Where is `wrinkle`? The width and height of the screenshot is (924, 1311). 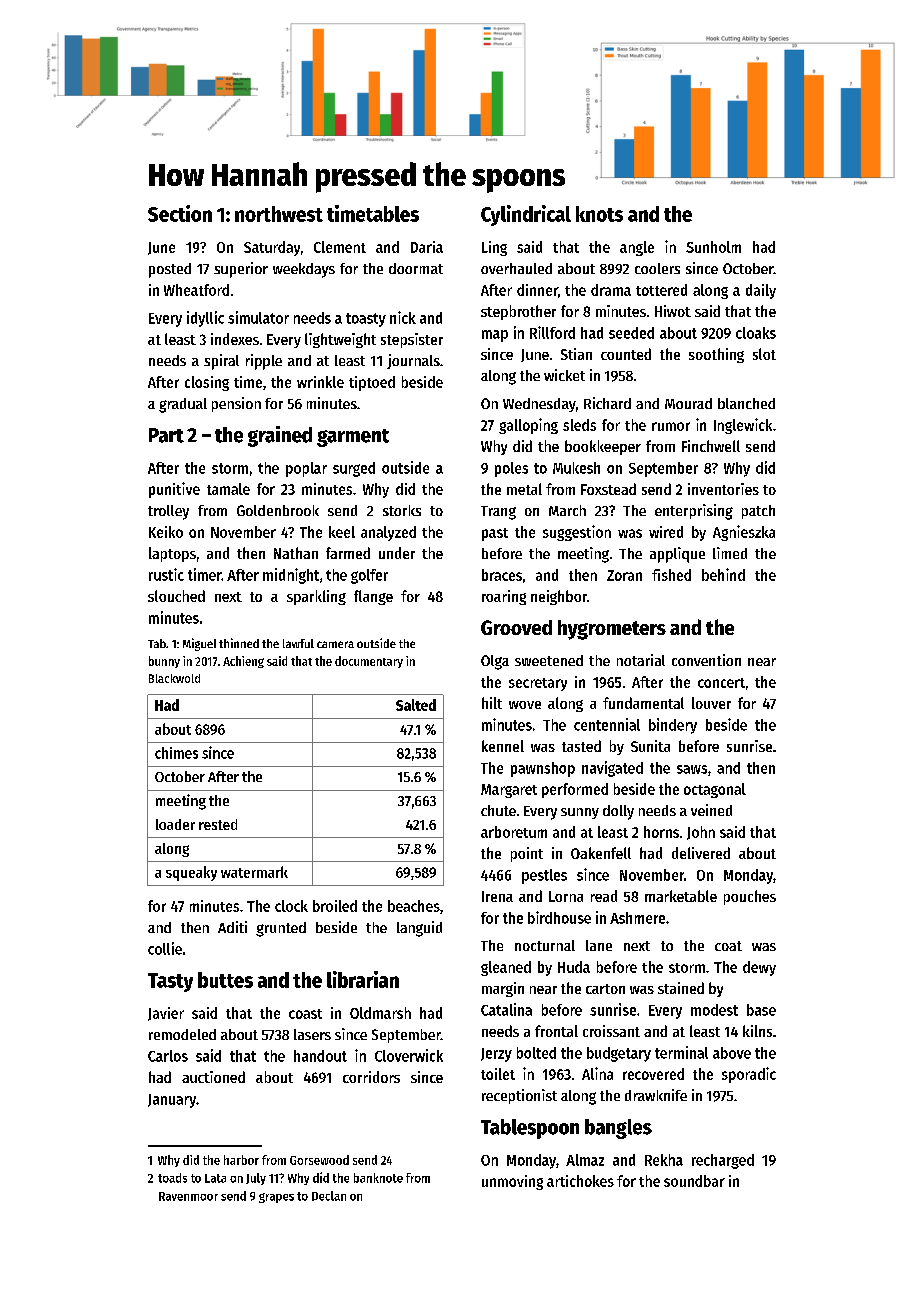 wrinkle is located at coordinates (320, 382).
